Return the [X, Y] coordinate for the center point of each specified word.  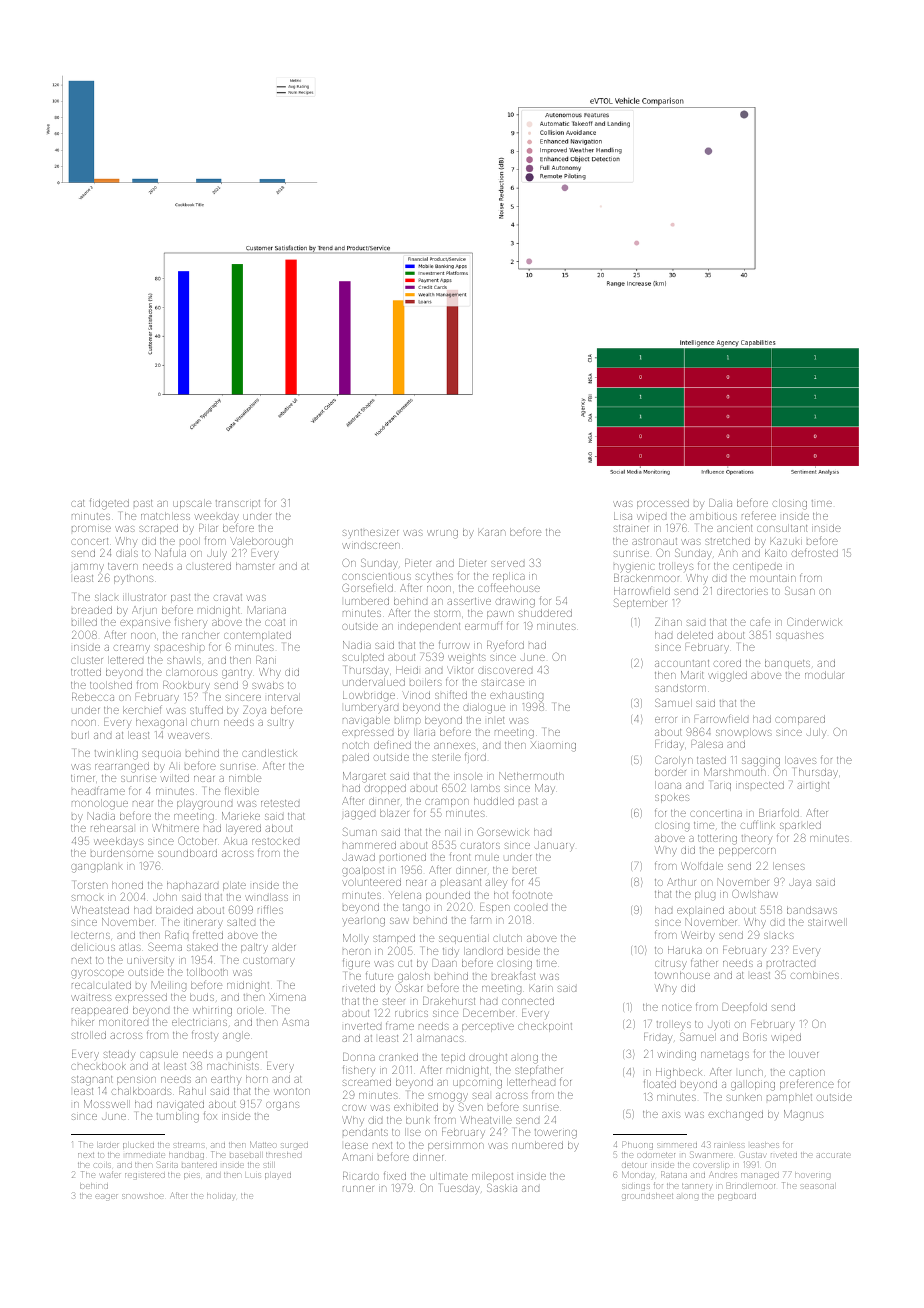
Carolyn [674, 760]
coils [102, 1165]
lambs [485, 788]
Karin [541, 989]
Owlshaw [755, 894]
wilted [175, 778]
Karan [492, 533]
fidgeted [109, 504]
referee [759, 516]
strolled [89, 1035]
